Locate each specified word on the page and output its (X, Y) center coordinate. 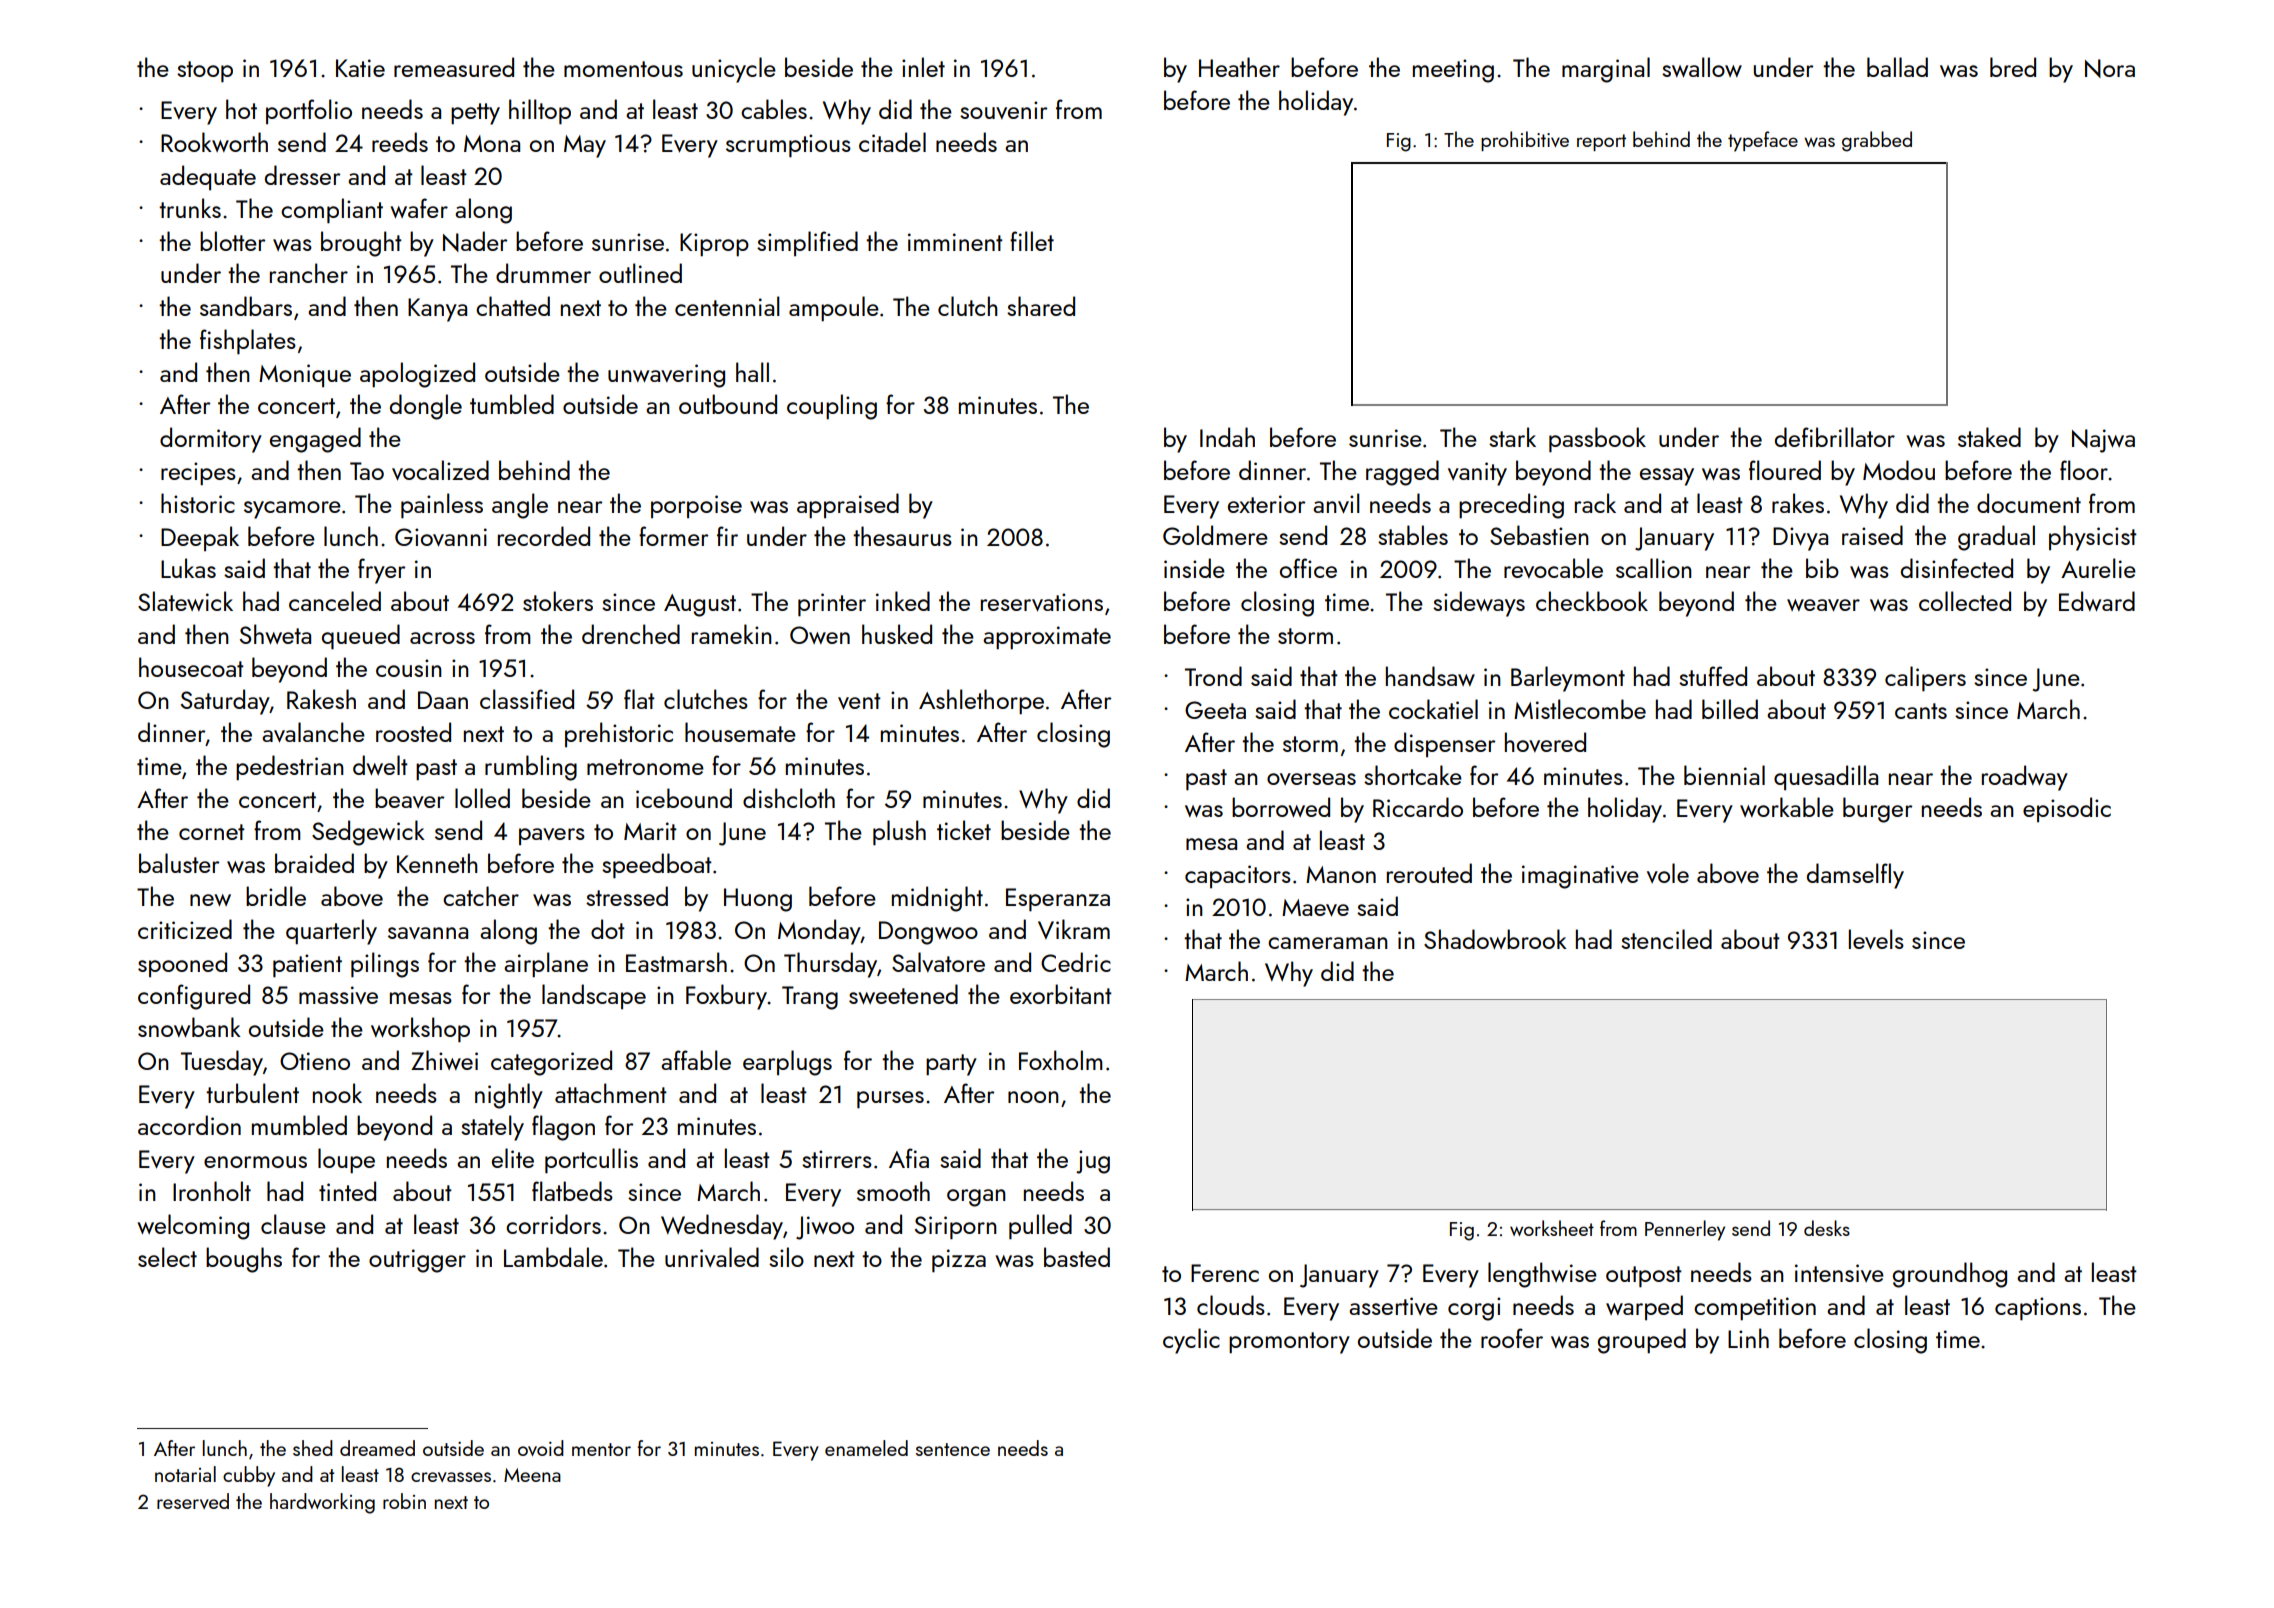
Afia (909, 1158)
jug (1093, 1162)
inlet (923, 67)
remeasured (454, 67)
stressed (627, 896)
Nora (2110, 68)
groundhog (1950, 1275)
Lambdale (553, 1257)
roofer (1512, 1338)
